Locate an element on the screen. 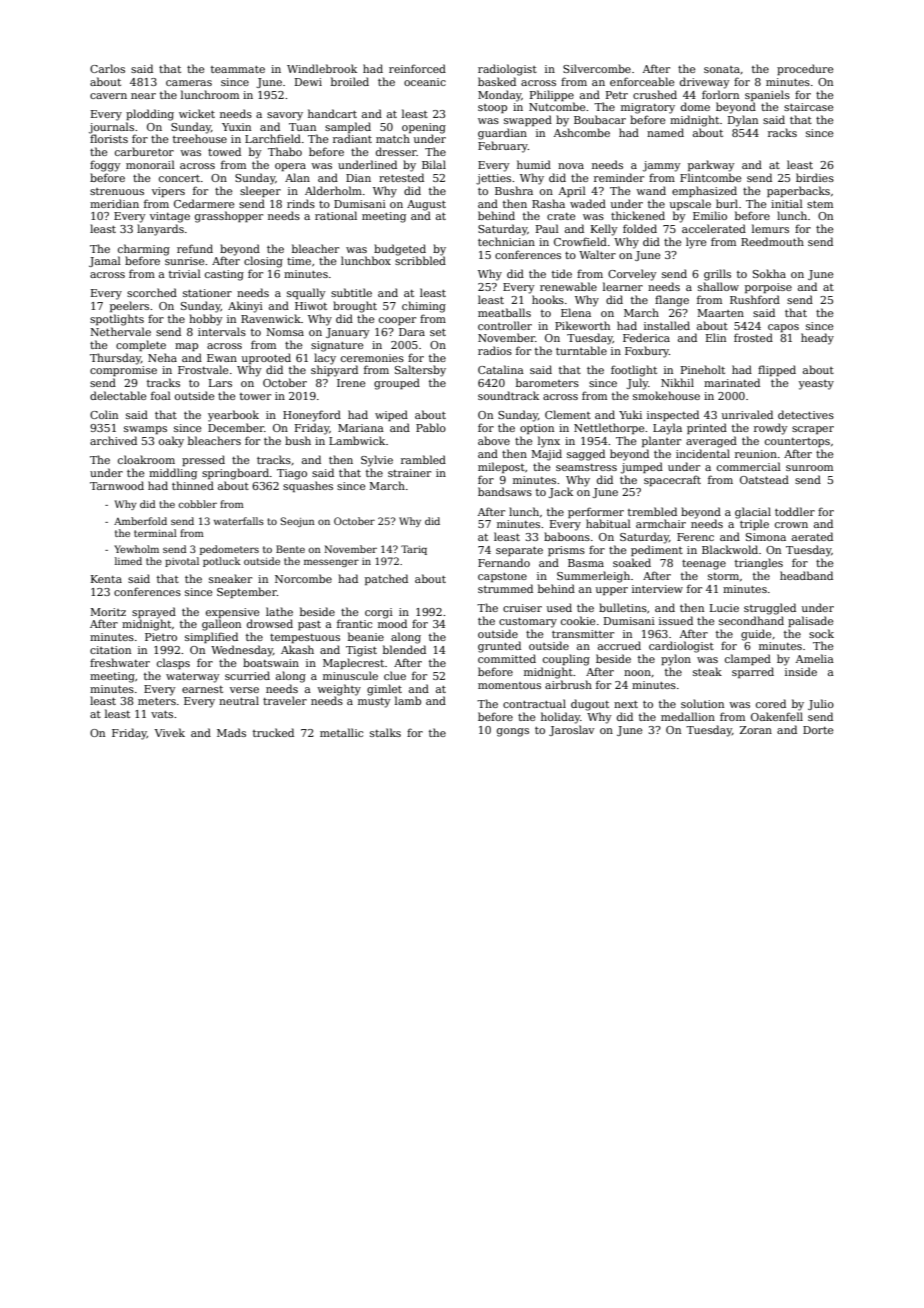  cameras is located at coordinates (189, 83).
